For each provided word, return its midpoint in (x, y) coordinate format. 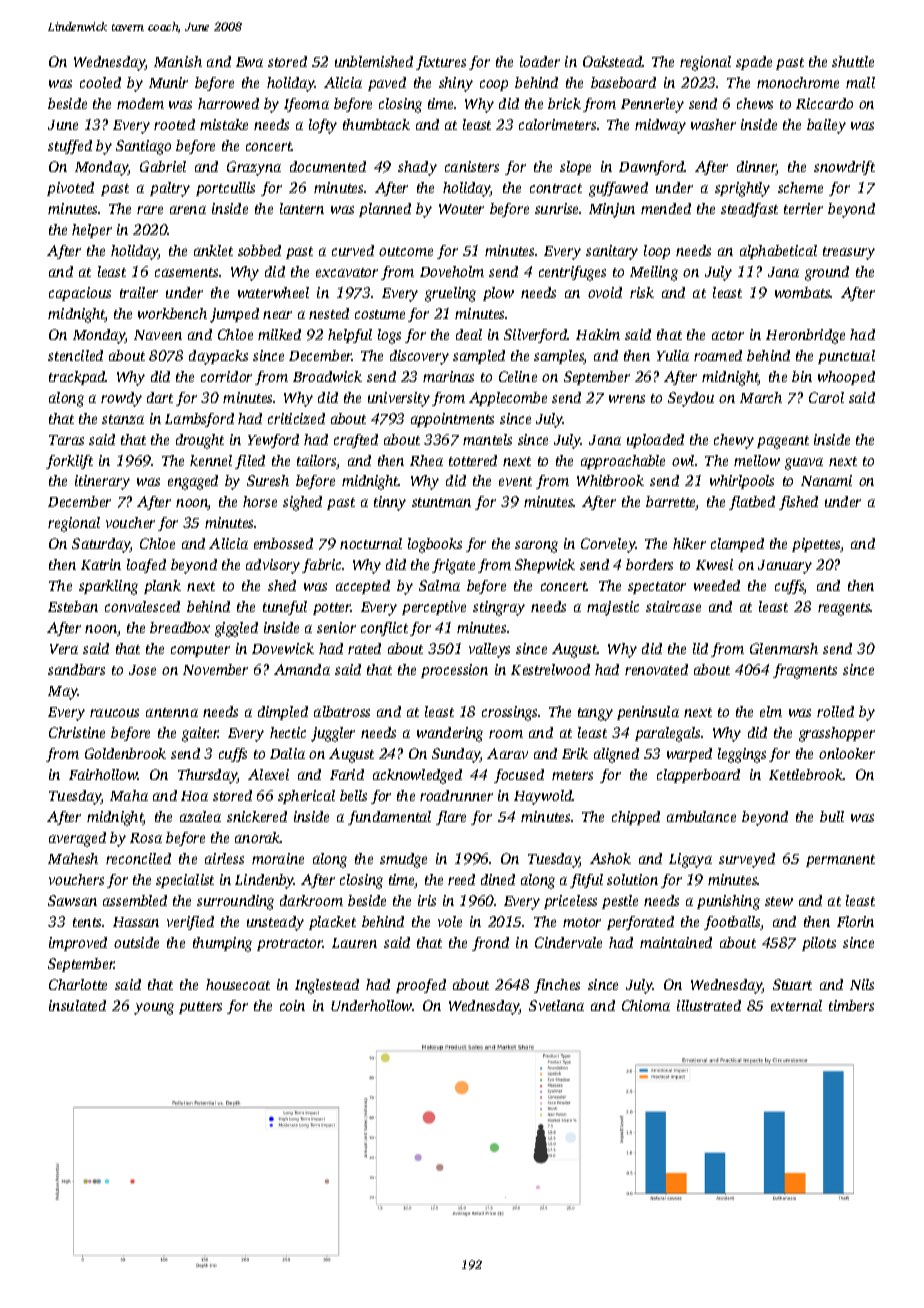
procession (454, 671)
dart (160, 397)
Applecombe (508, 399)
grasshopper (837, 734)
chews (755, 103)
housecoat (238, 984)
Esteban (73, 606)
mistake (224, 124)
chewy (734, 441)
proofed (421, 986)
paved (387, 84)
